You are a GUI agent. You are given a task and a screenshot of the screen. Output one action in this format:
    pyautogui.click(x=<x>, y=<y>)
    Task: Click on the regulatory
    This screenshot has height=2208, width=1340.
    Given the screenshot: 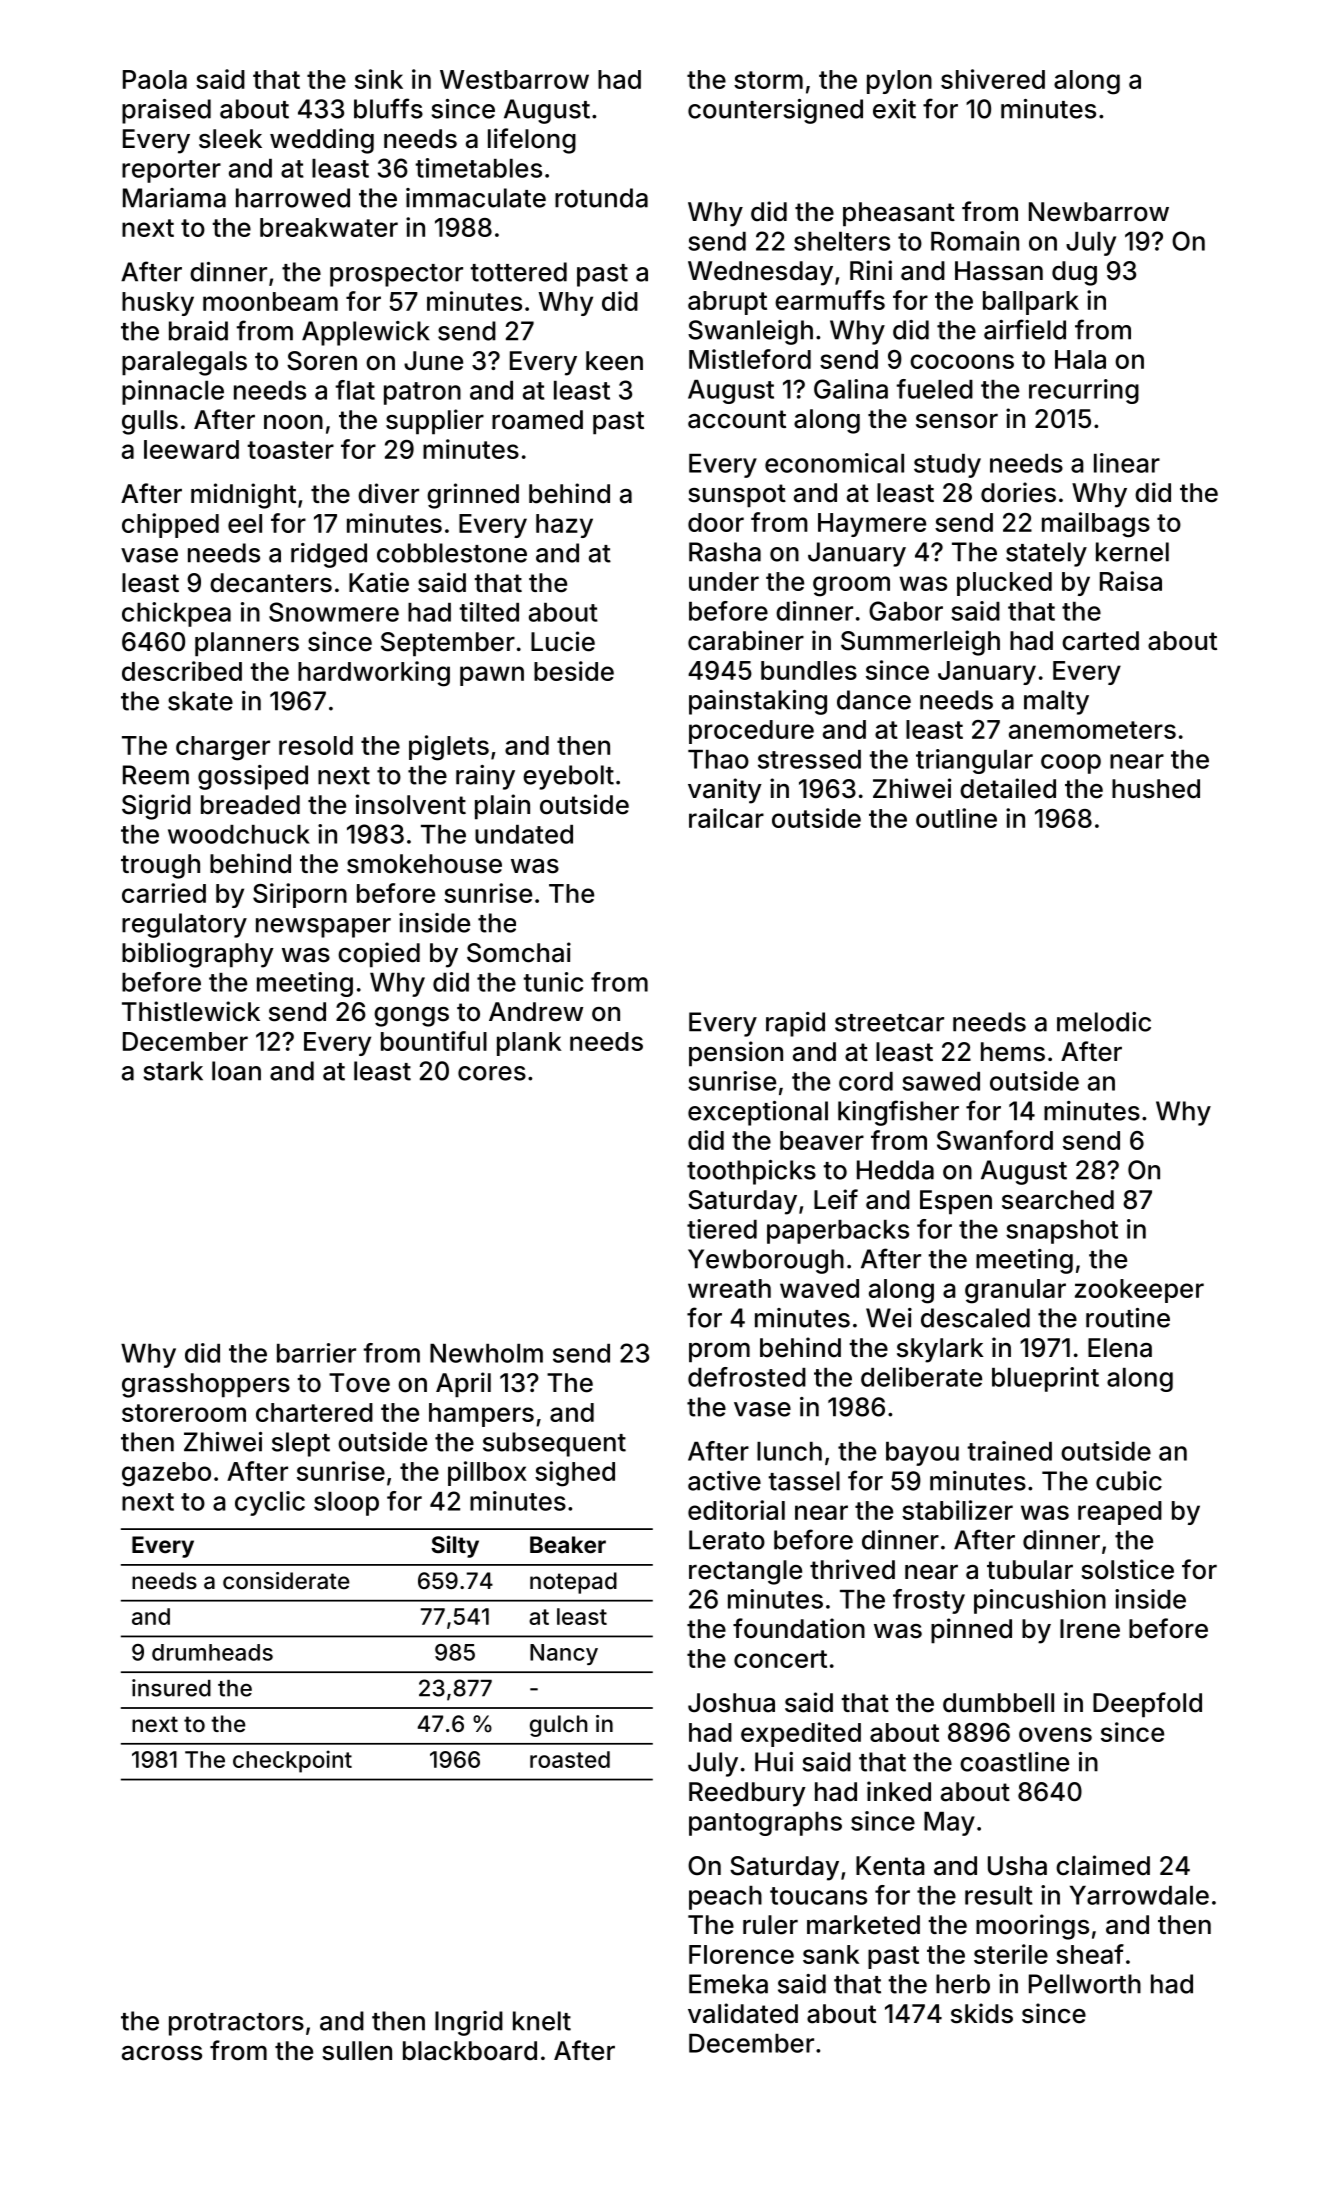 What is the action you would take?
    pyautogui.click(x=184, y=925)
